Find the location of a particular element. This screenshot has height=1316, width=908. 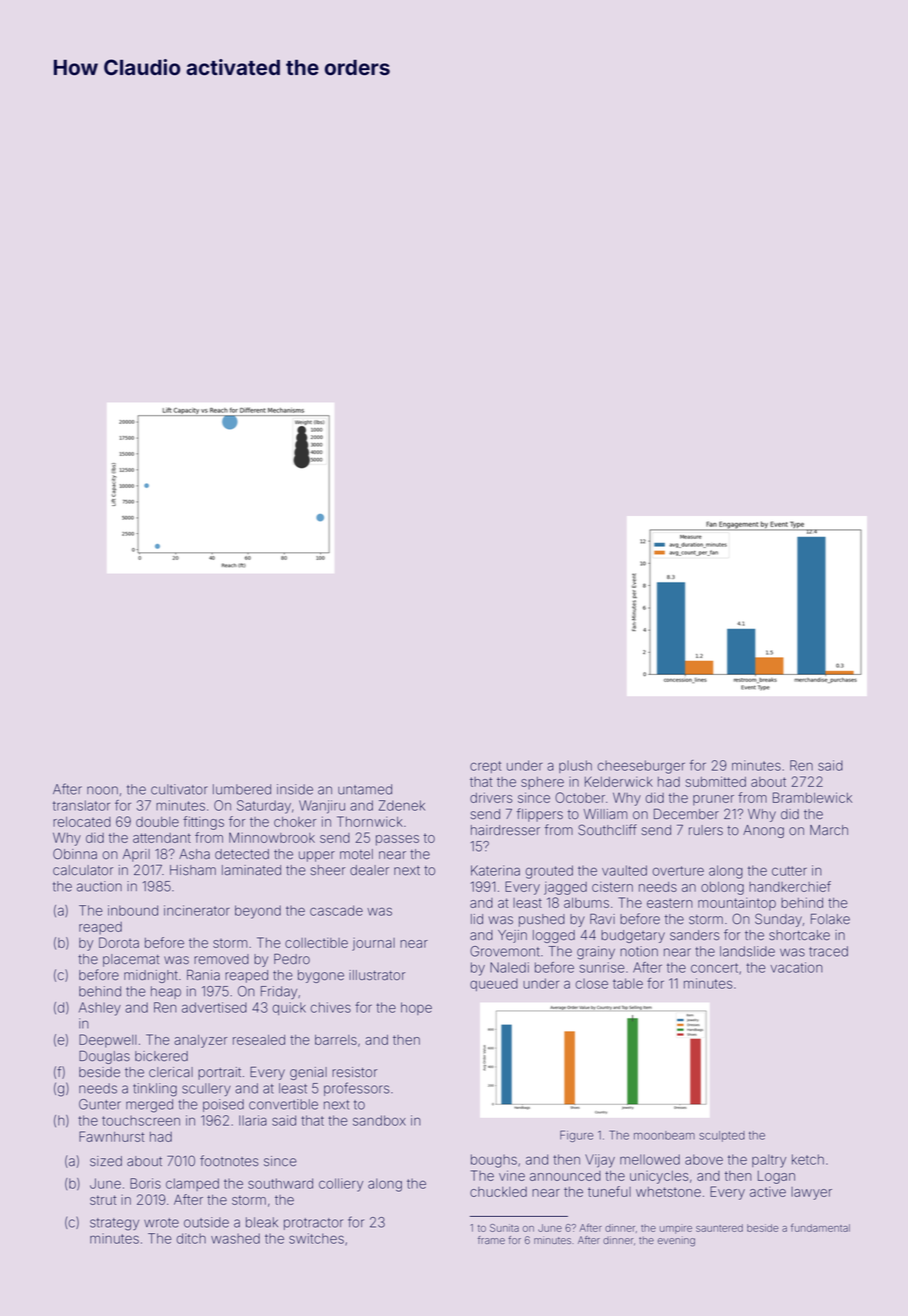

incinerator is located at coordinates (197, 910).
